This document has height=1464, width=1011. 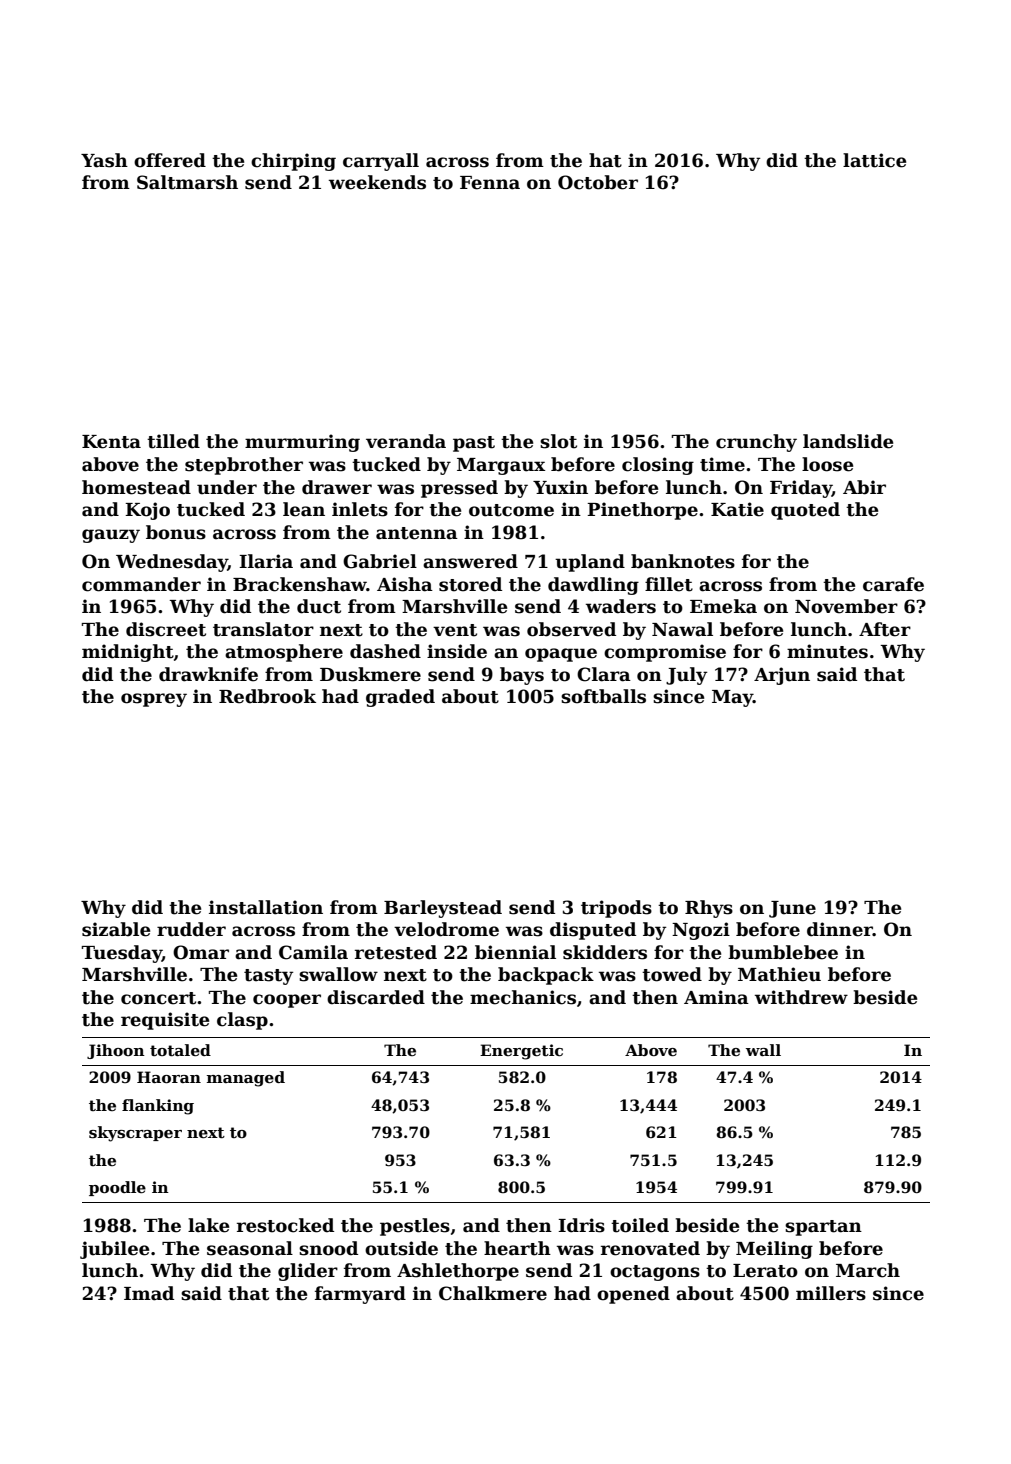 What do you see at coordinates (598, 182) in the document?
I see `October` at bounding box center [598, 182].
